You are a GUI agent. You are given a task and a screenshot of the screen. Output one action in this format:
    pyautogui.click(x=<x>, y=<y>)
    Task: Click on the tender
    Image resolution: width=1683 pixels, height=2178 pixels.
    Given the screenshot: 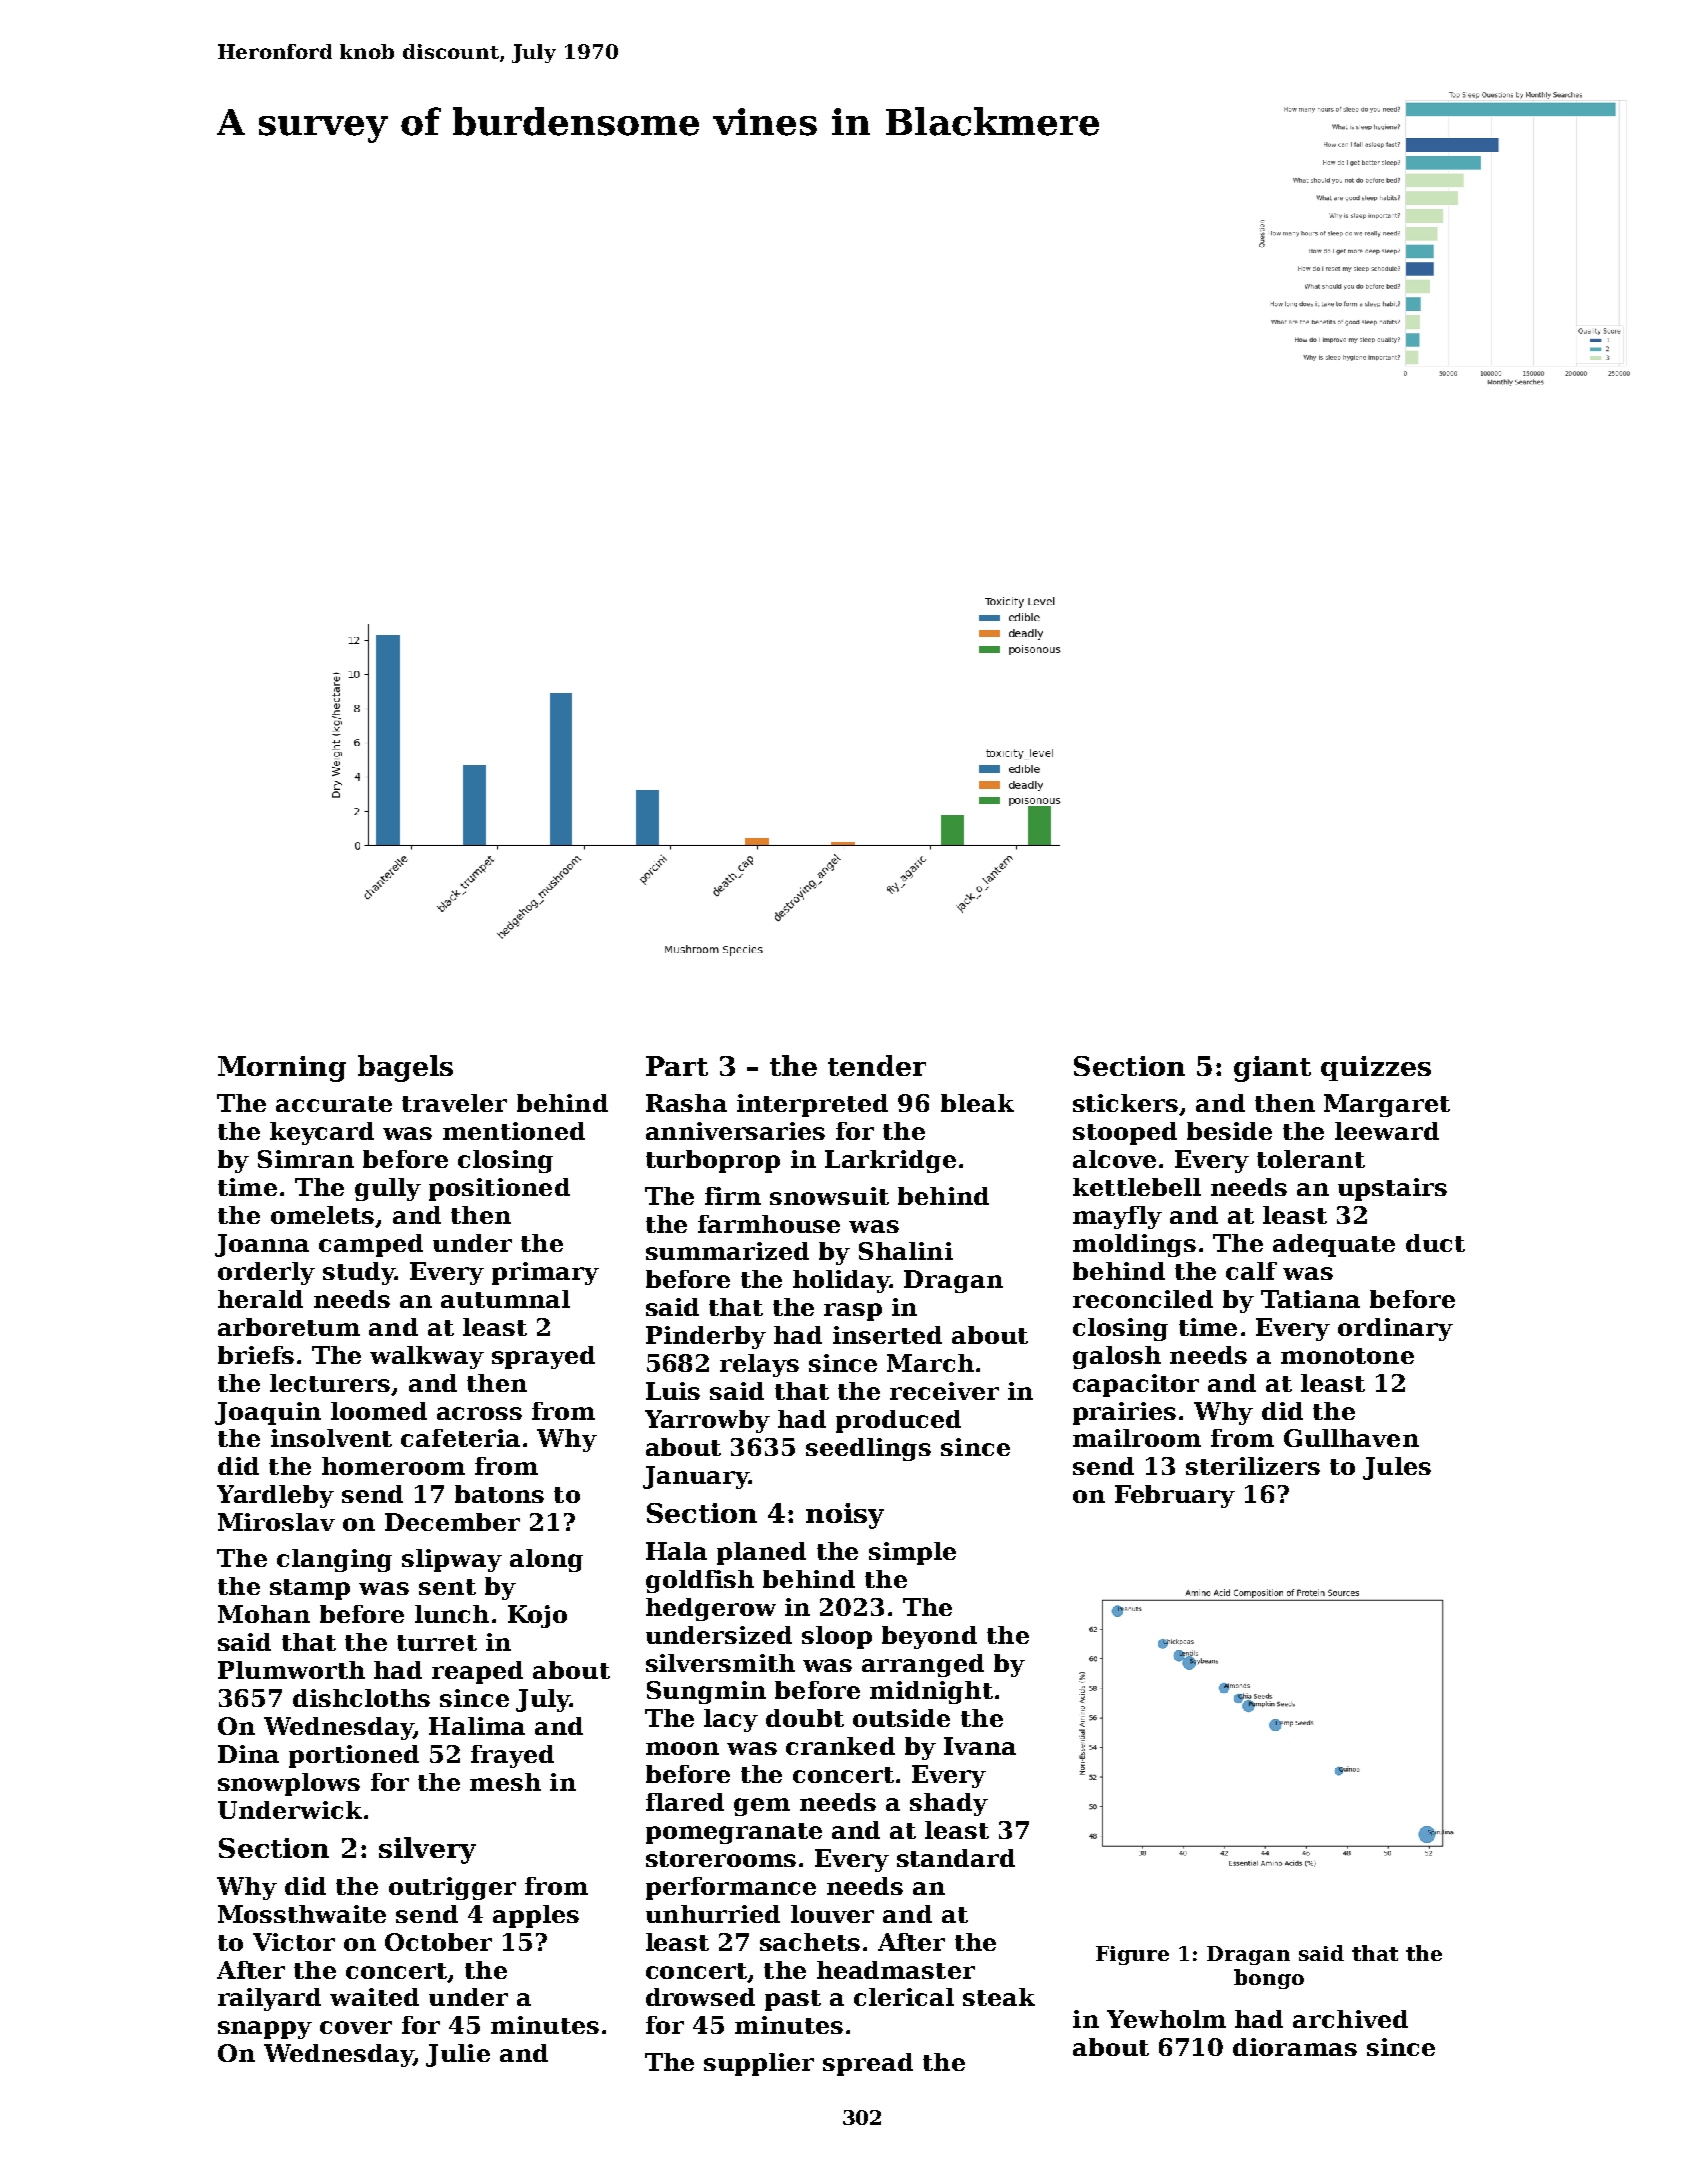 What is the action you would take?
    pyautogui.click(x=877, y=1065)
